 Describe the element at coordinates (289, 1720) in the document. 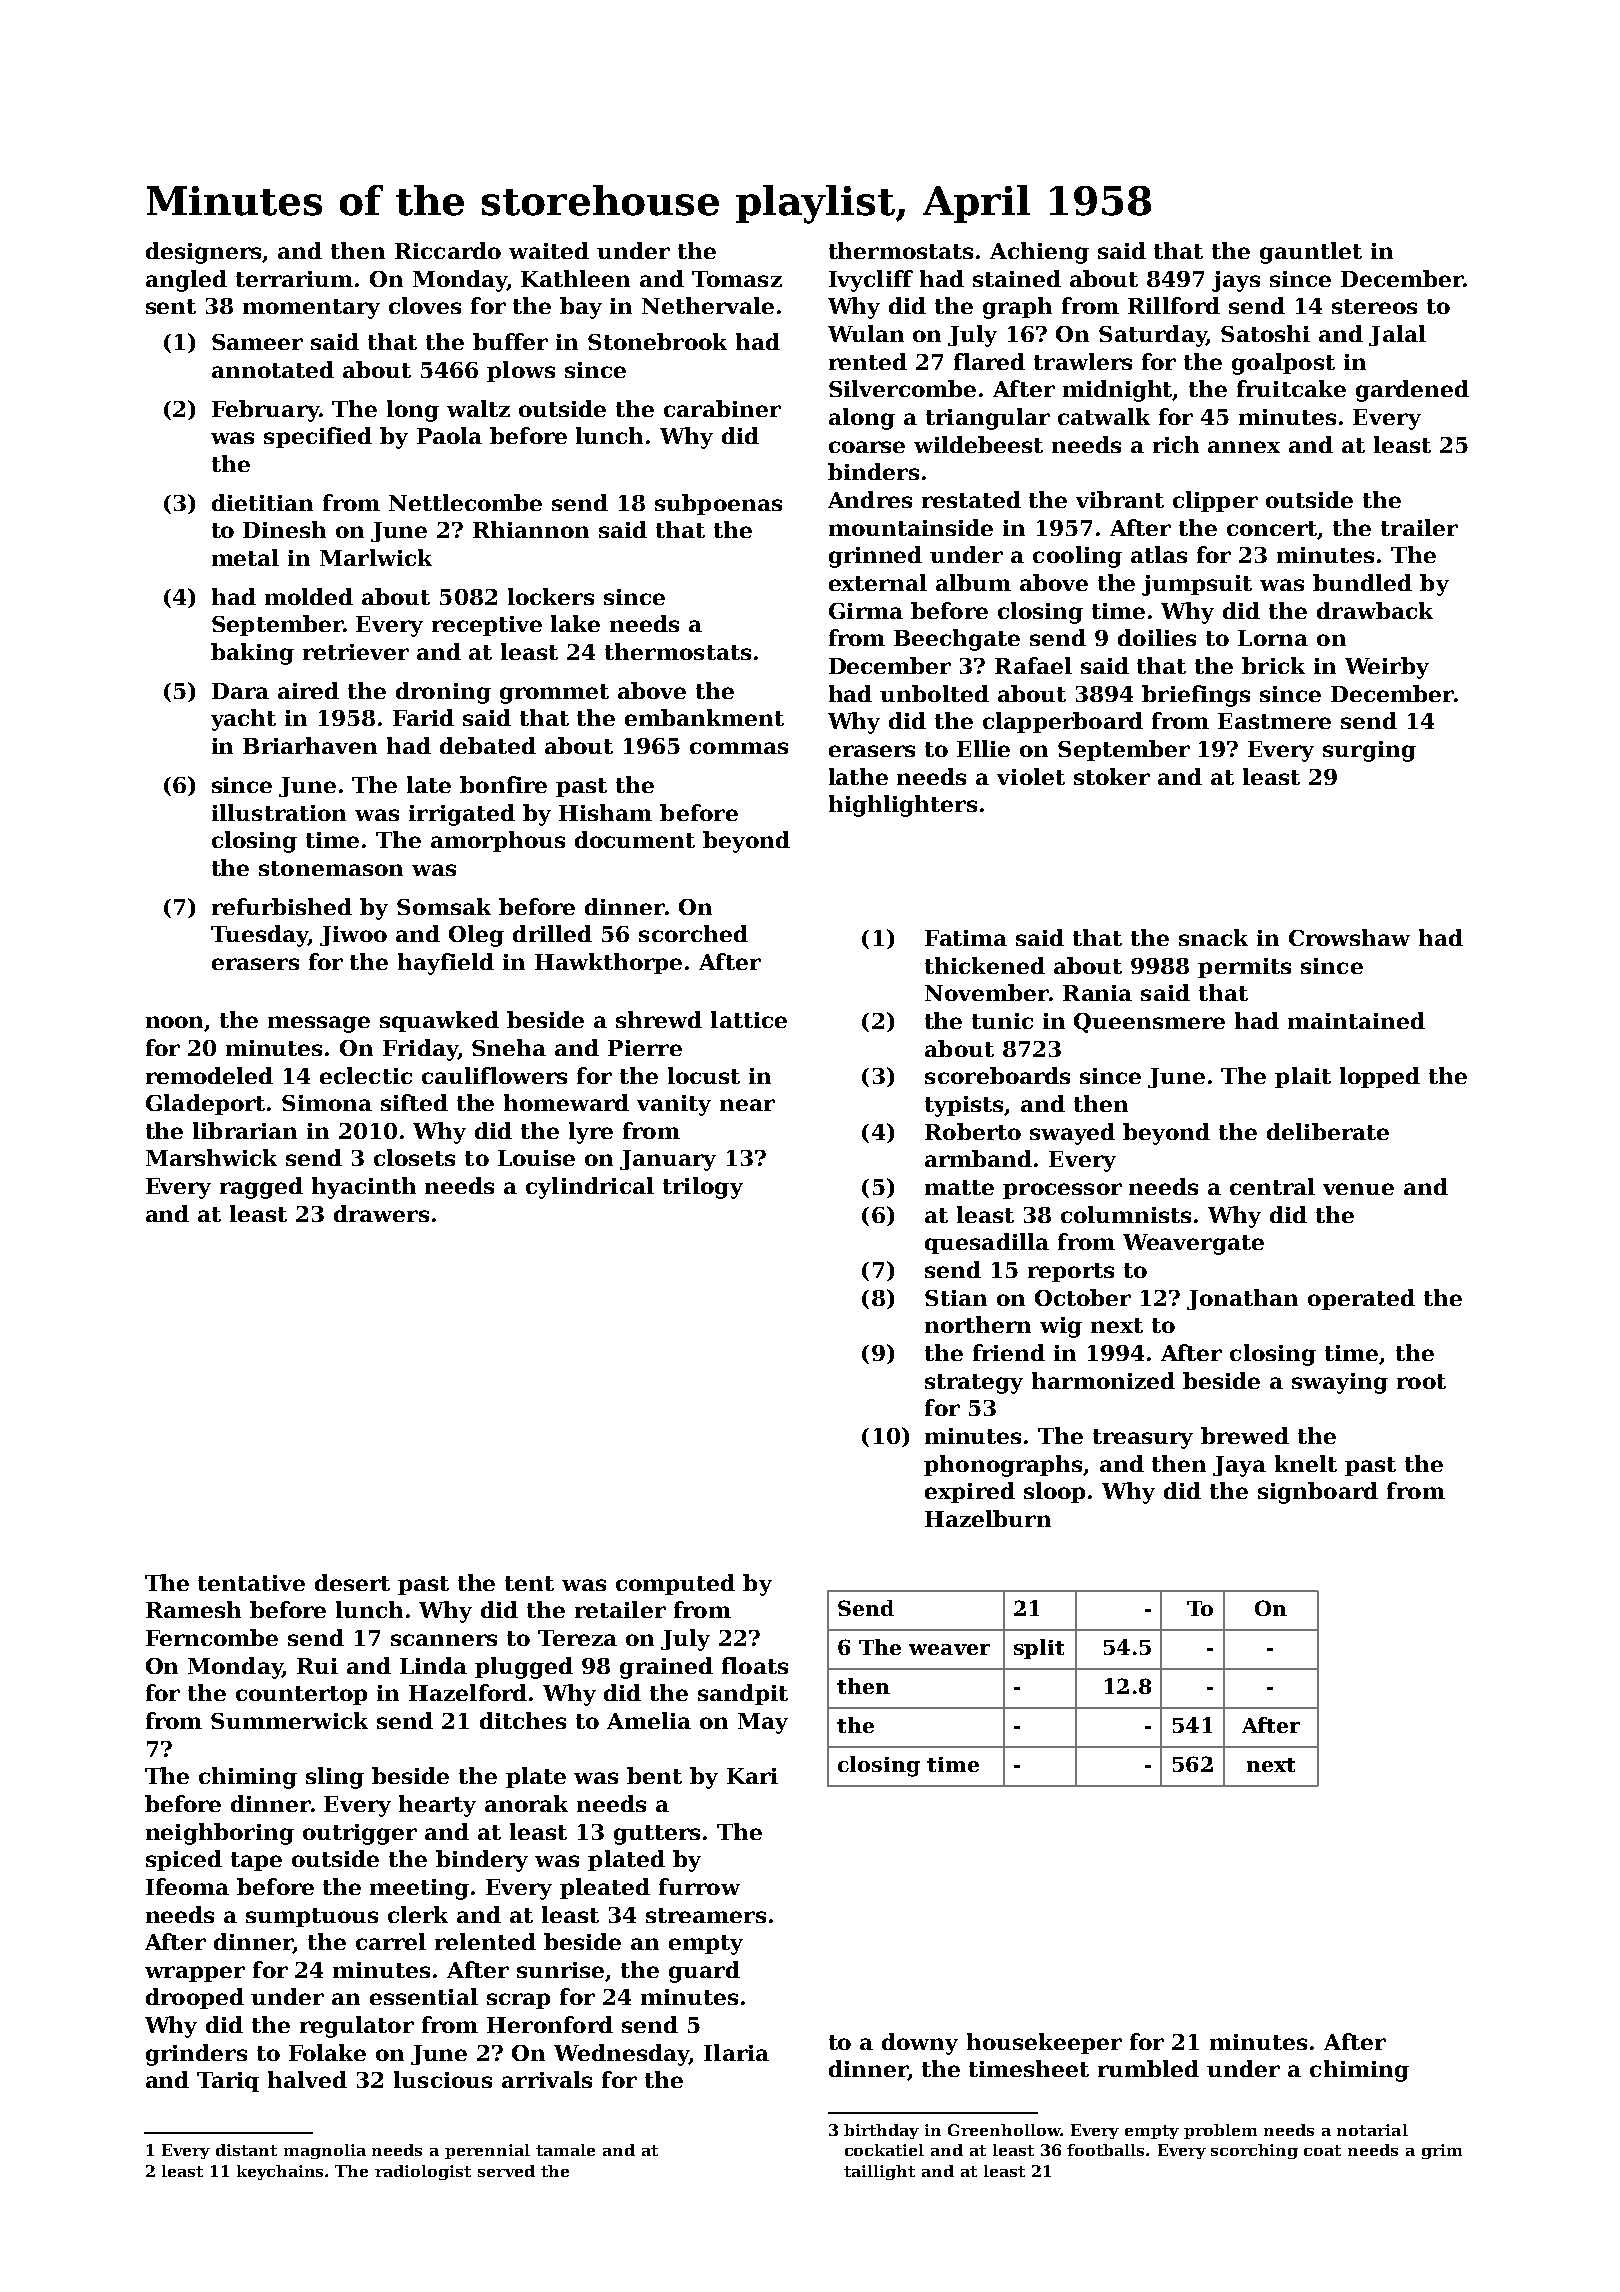

I see `Summerwick` at that location.
